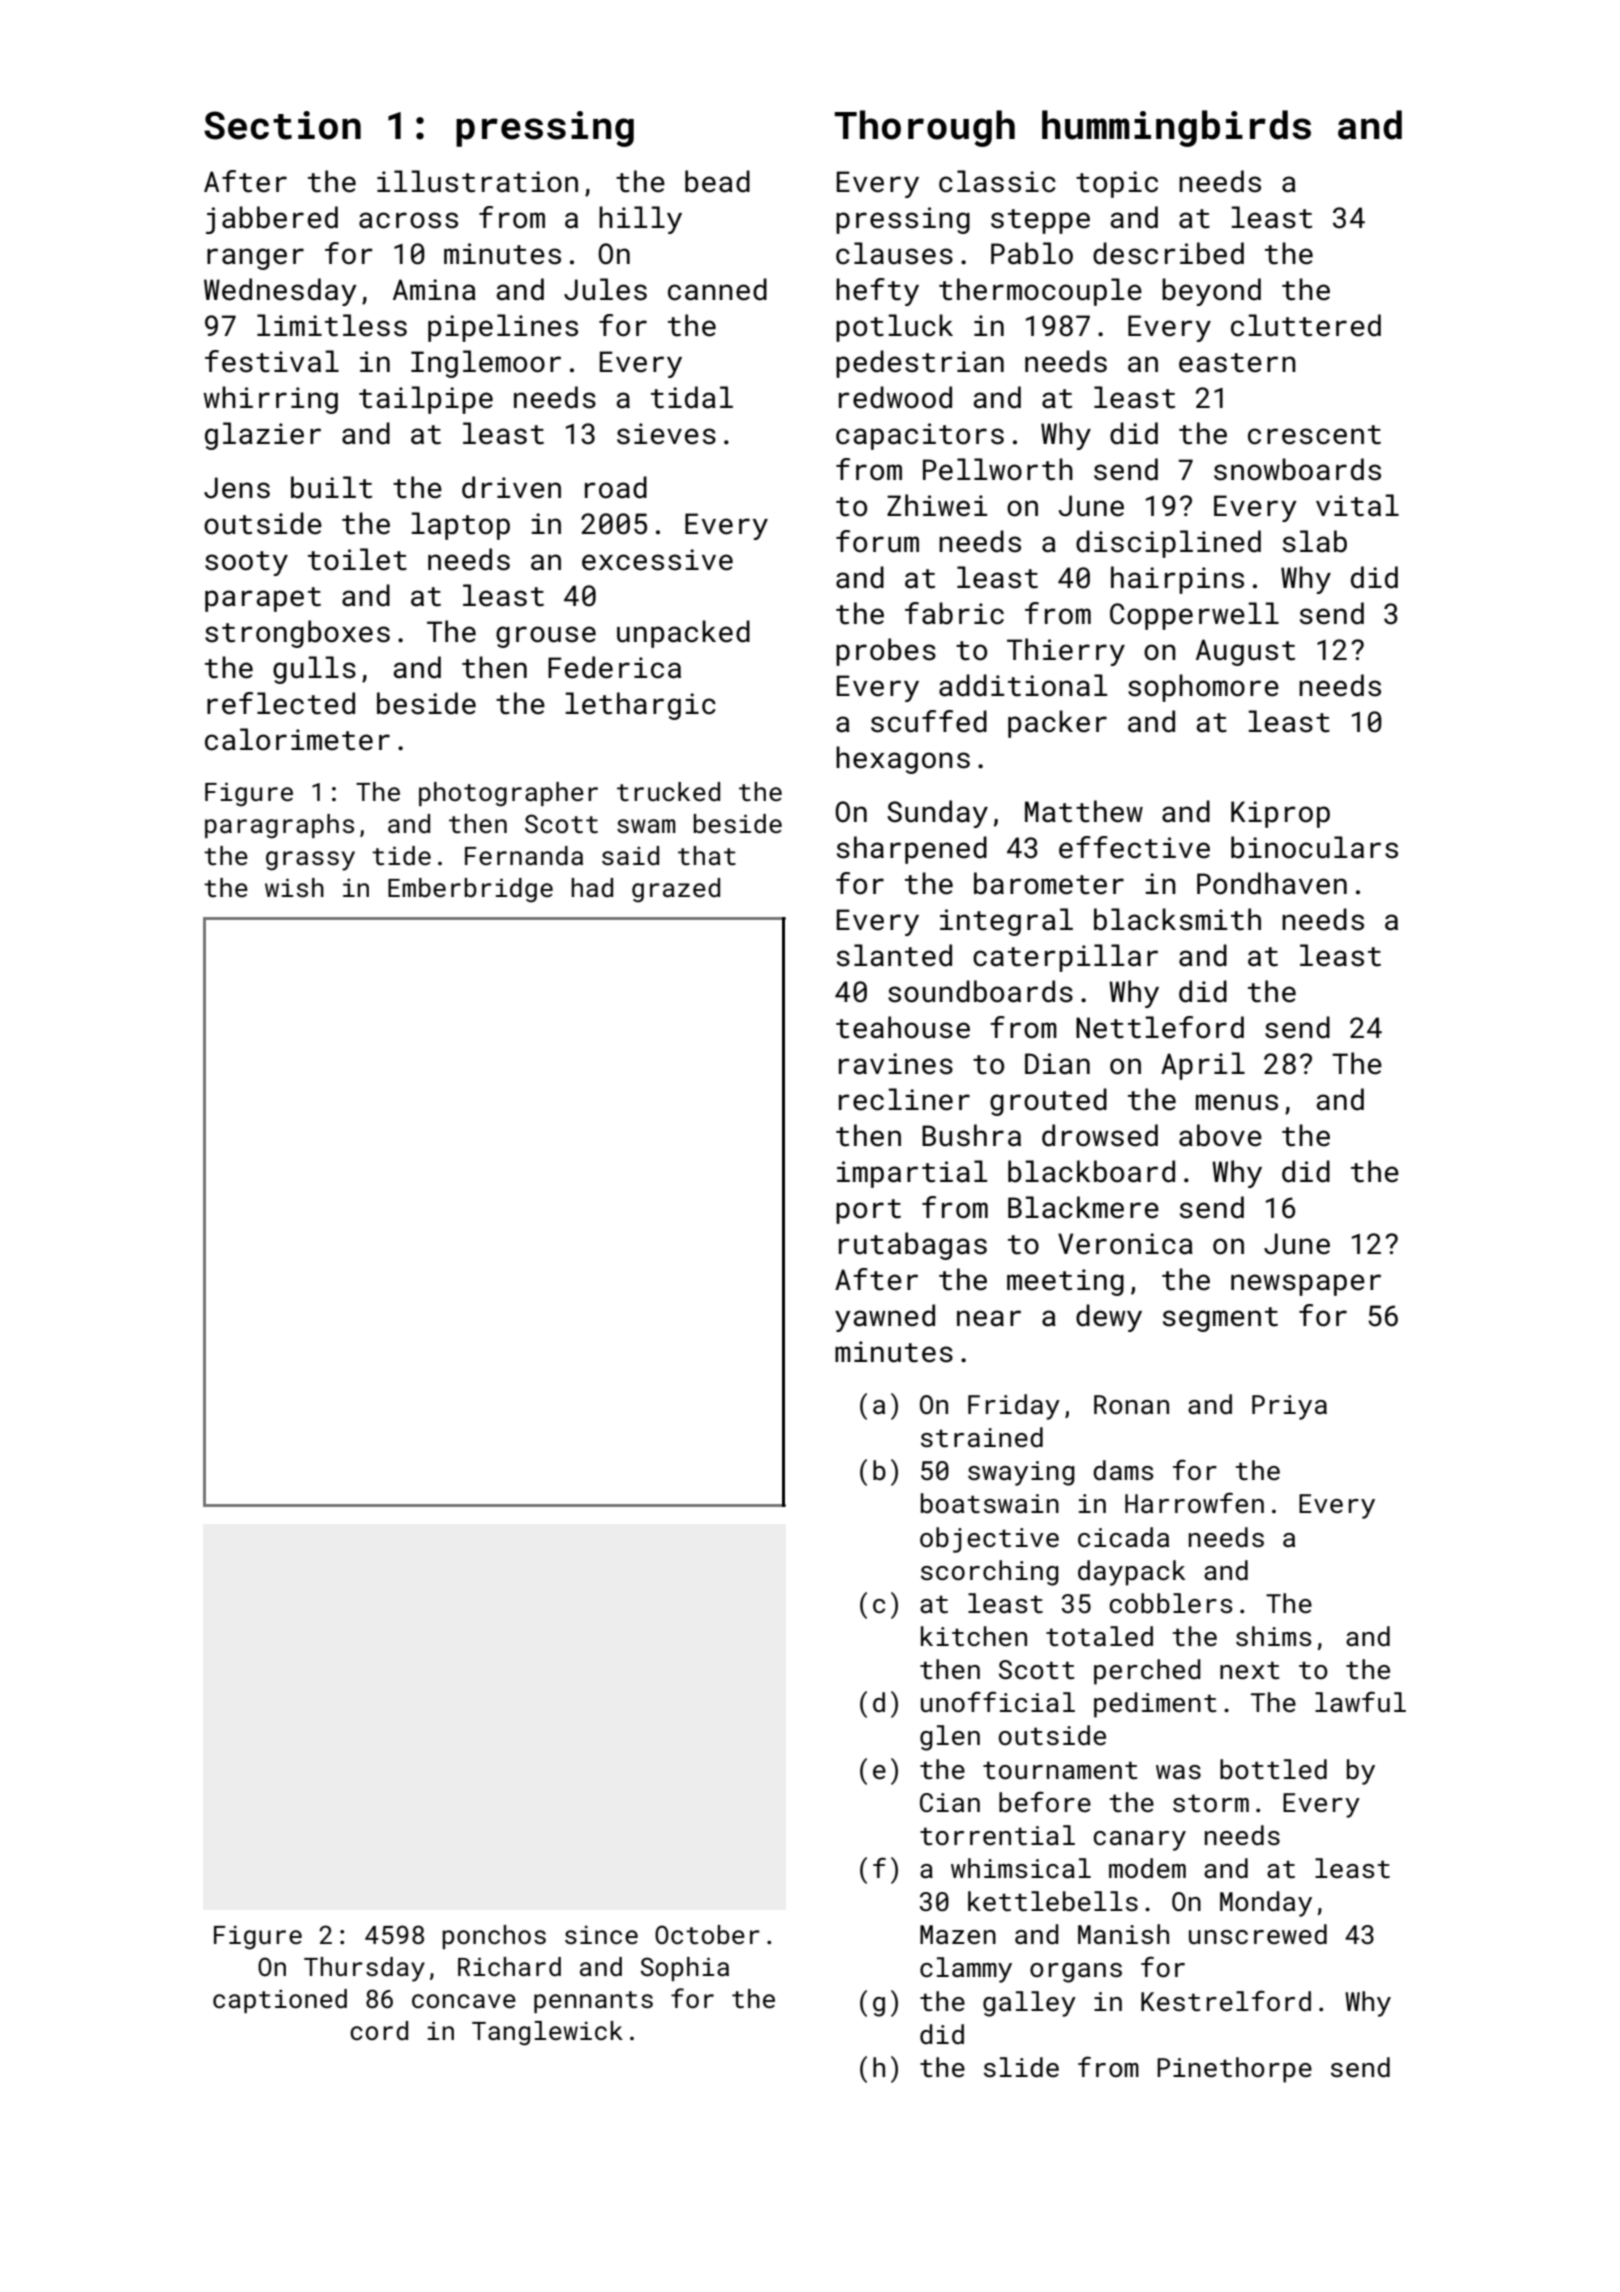  What do you see at coordinates (281, 703) in the screenshot?
I see `reflected` at bounding box center [281, 703].
